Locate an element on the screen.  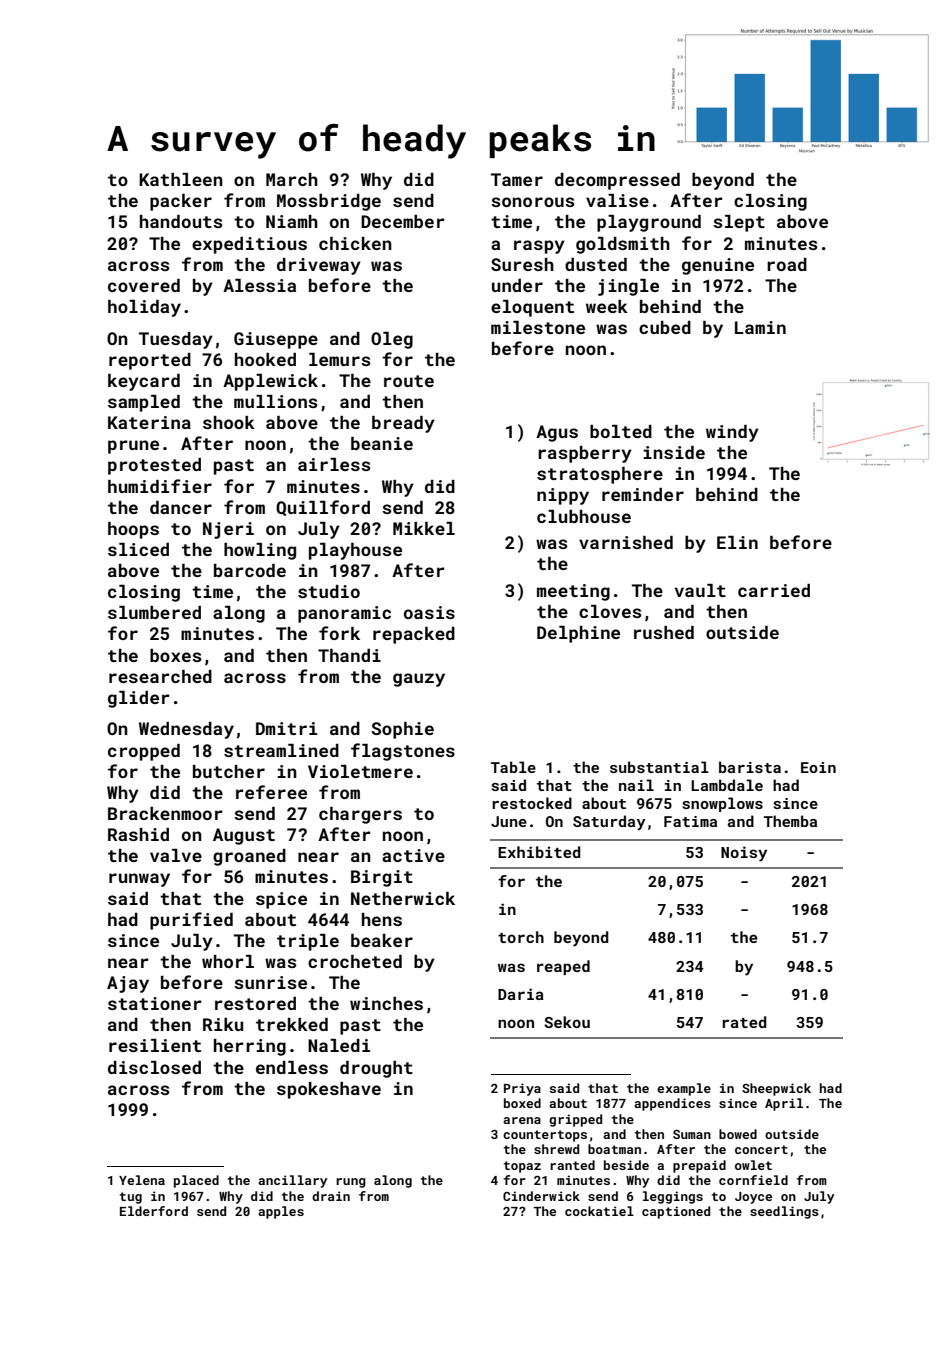
Mossbridge is located at coordinates (329, 202).
